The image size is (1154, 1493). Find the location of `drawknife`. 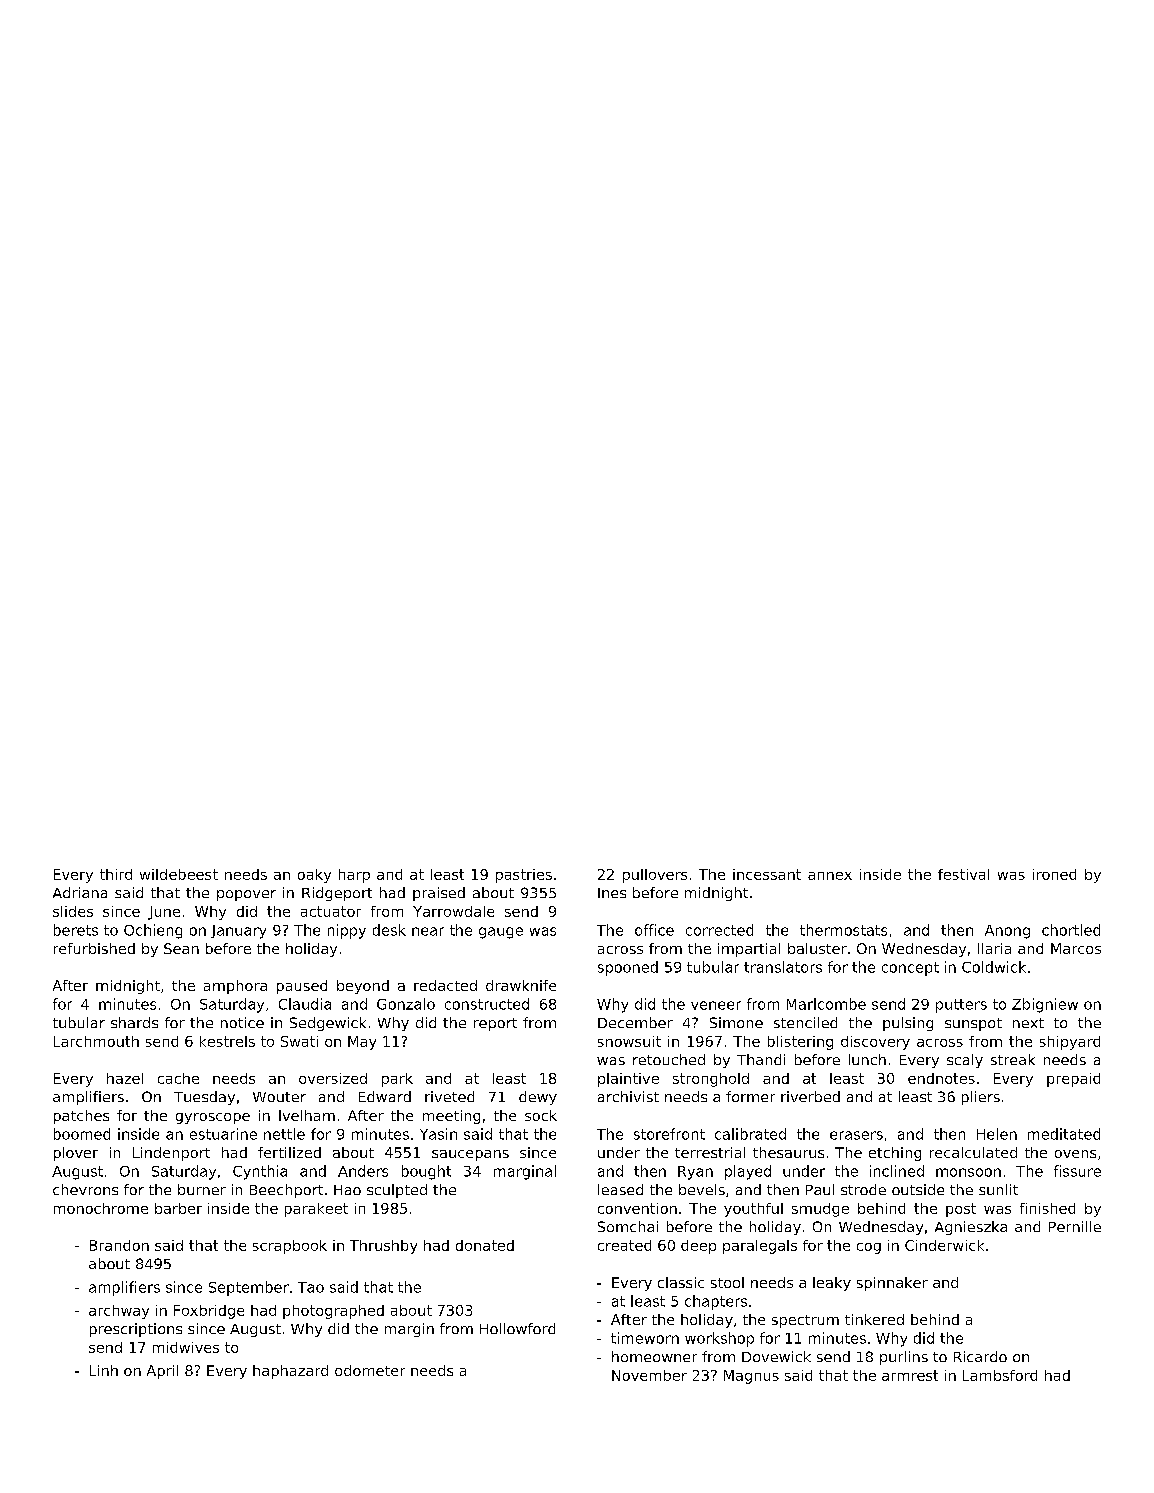

drawknife is located at coordinates (521, 985).
